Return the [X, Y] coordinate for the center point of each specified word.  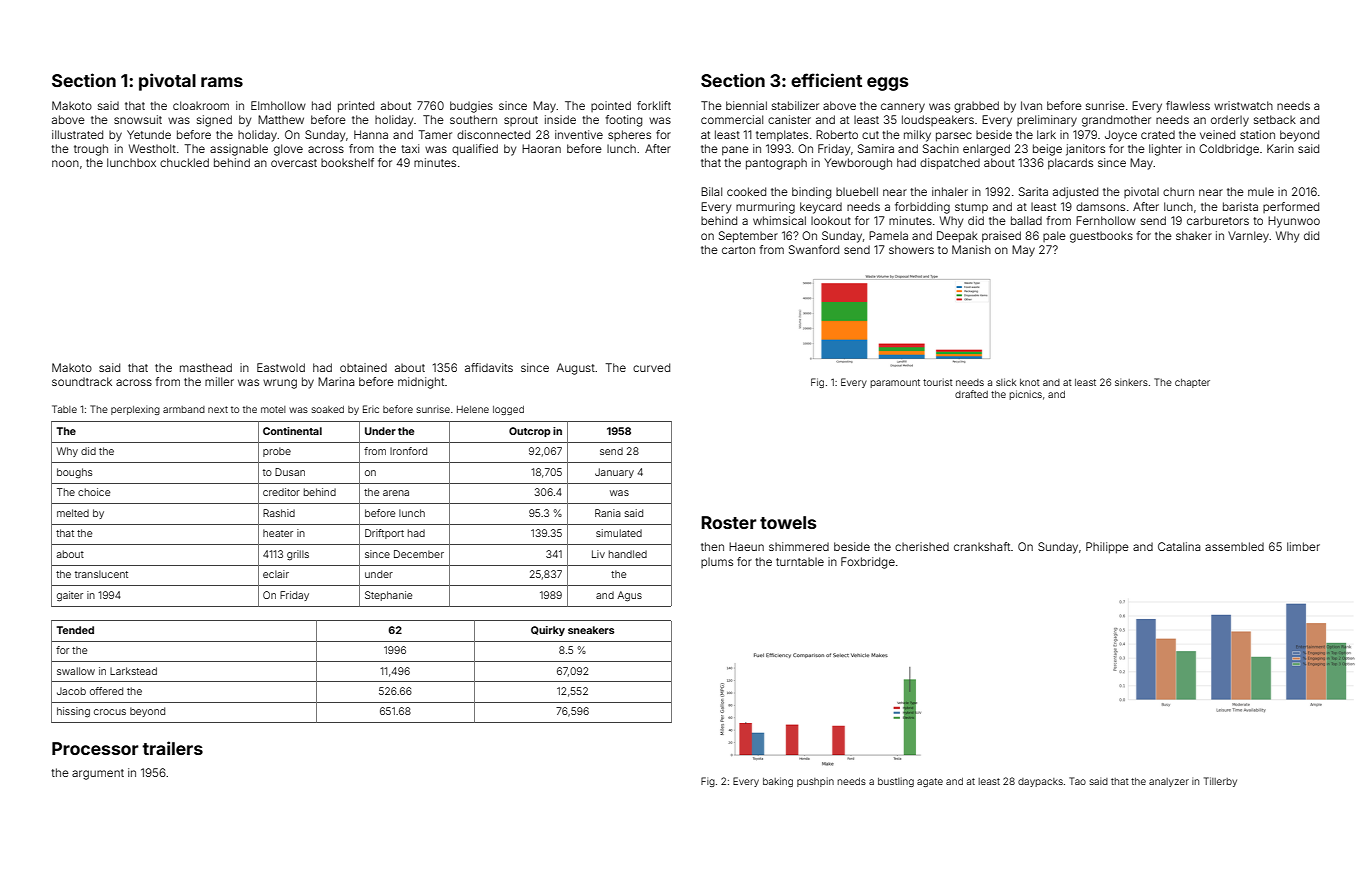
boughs [74, 473]
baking [778, 782]
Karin [1280, 148]
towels [788, 522]
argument [98, 774]
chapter [1192, 383]
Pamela [888, 235]
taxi [410, 148]
